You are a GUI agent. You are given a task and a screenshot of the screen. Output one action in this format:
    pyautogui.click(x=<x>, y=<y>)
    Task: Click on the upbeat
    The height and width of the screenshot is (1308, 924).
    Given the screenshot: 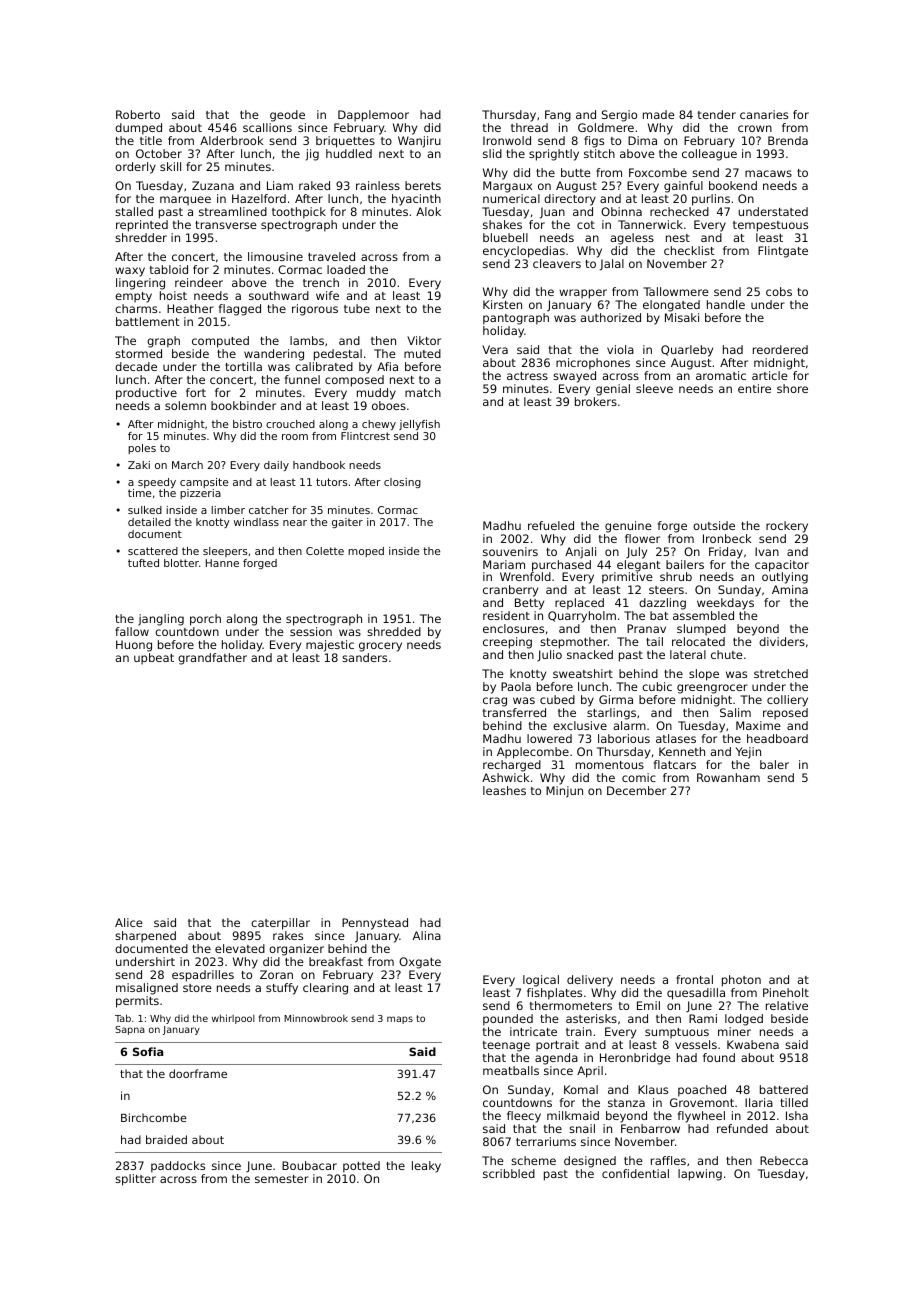 What is the action you would take?
    pyautogui.click(x=154, y=659)
